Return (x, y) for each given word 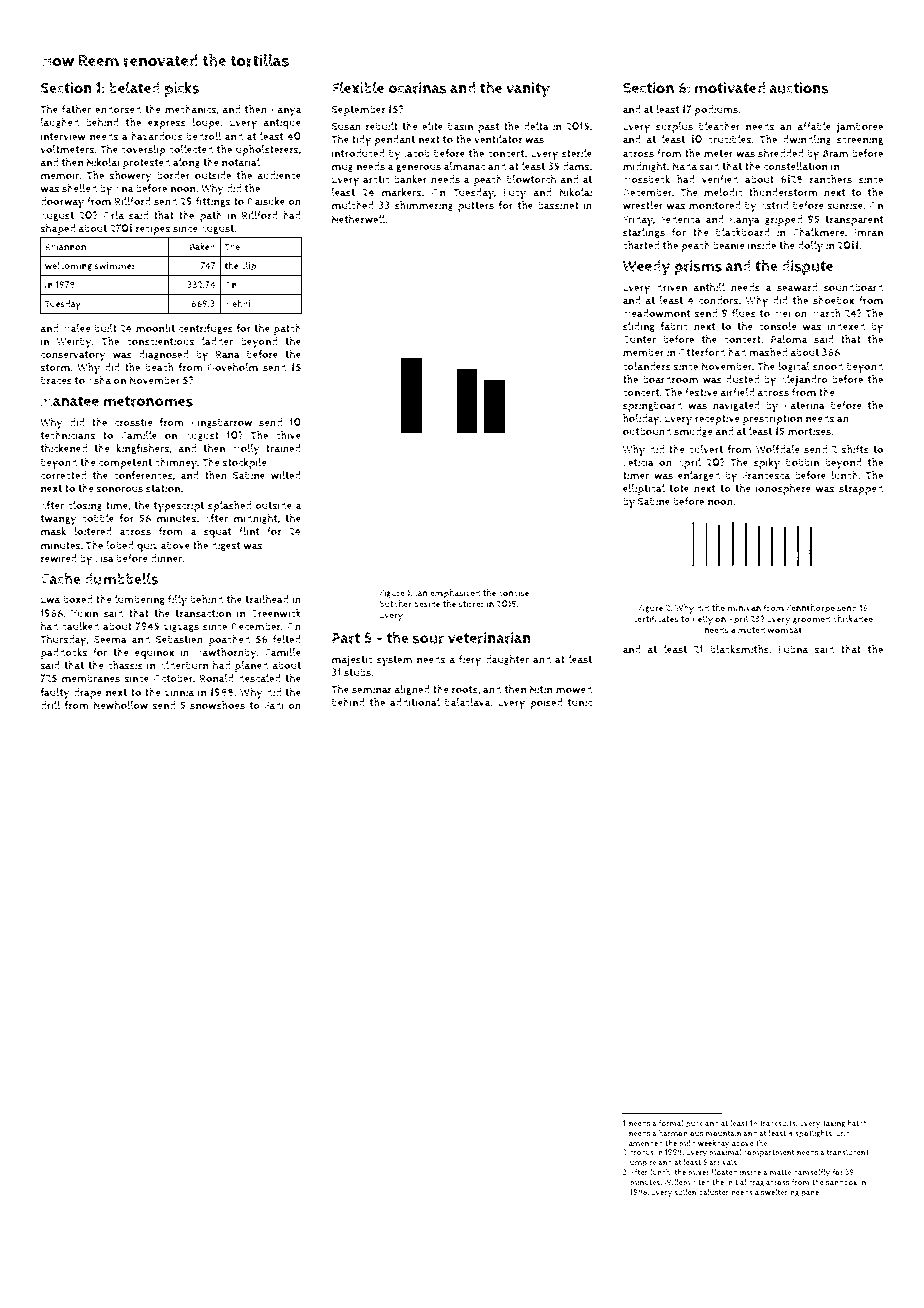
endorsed (118, 109)
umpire (643, 1163)
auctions (799, 88)
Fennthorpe (811, 609)
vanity (528, 90)
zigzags (181, 627)
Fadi (274, 705)
